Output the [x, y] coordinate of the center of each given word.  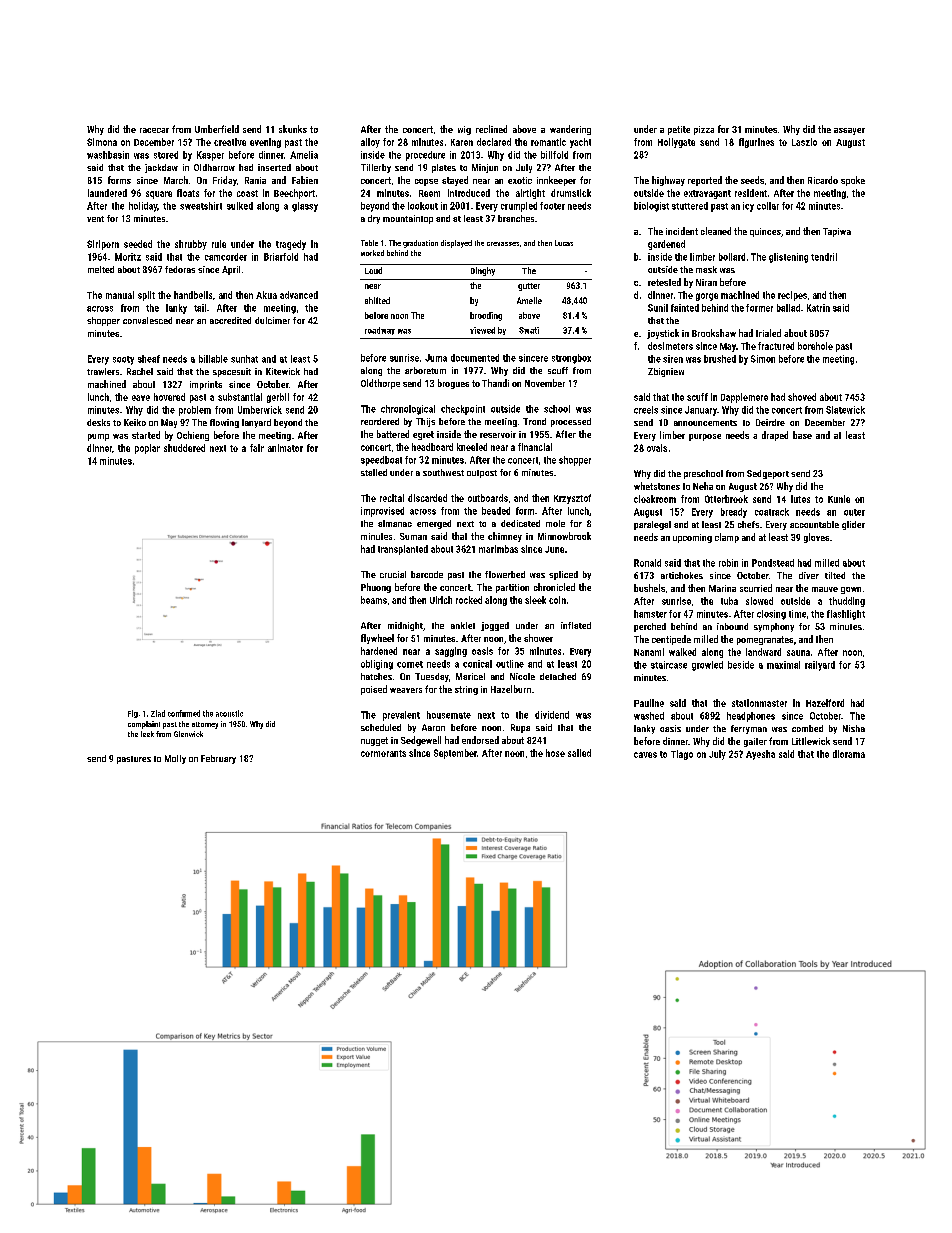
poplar [147, 449]
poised [374, 690]
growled [707, 666]
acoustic [229, 713]
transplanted [403, 550]
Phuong [376, 588]
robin [728, 563]
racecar [154, 130]
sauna [798, 653]
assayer [849, 131]
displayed [456, 244]
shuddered [184, 448]
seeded [138, 244]
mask [706, 269]
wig [464, 130]
